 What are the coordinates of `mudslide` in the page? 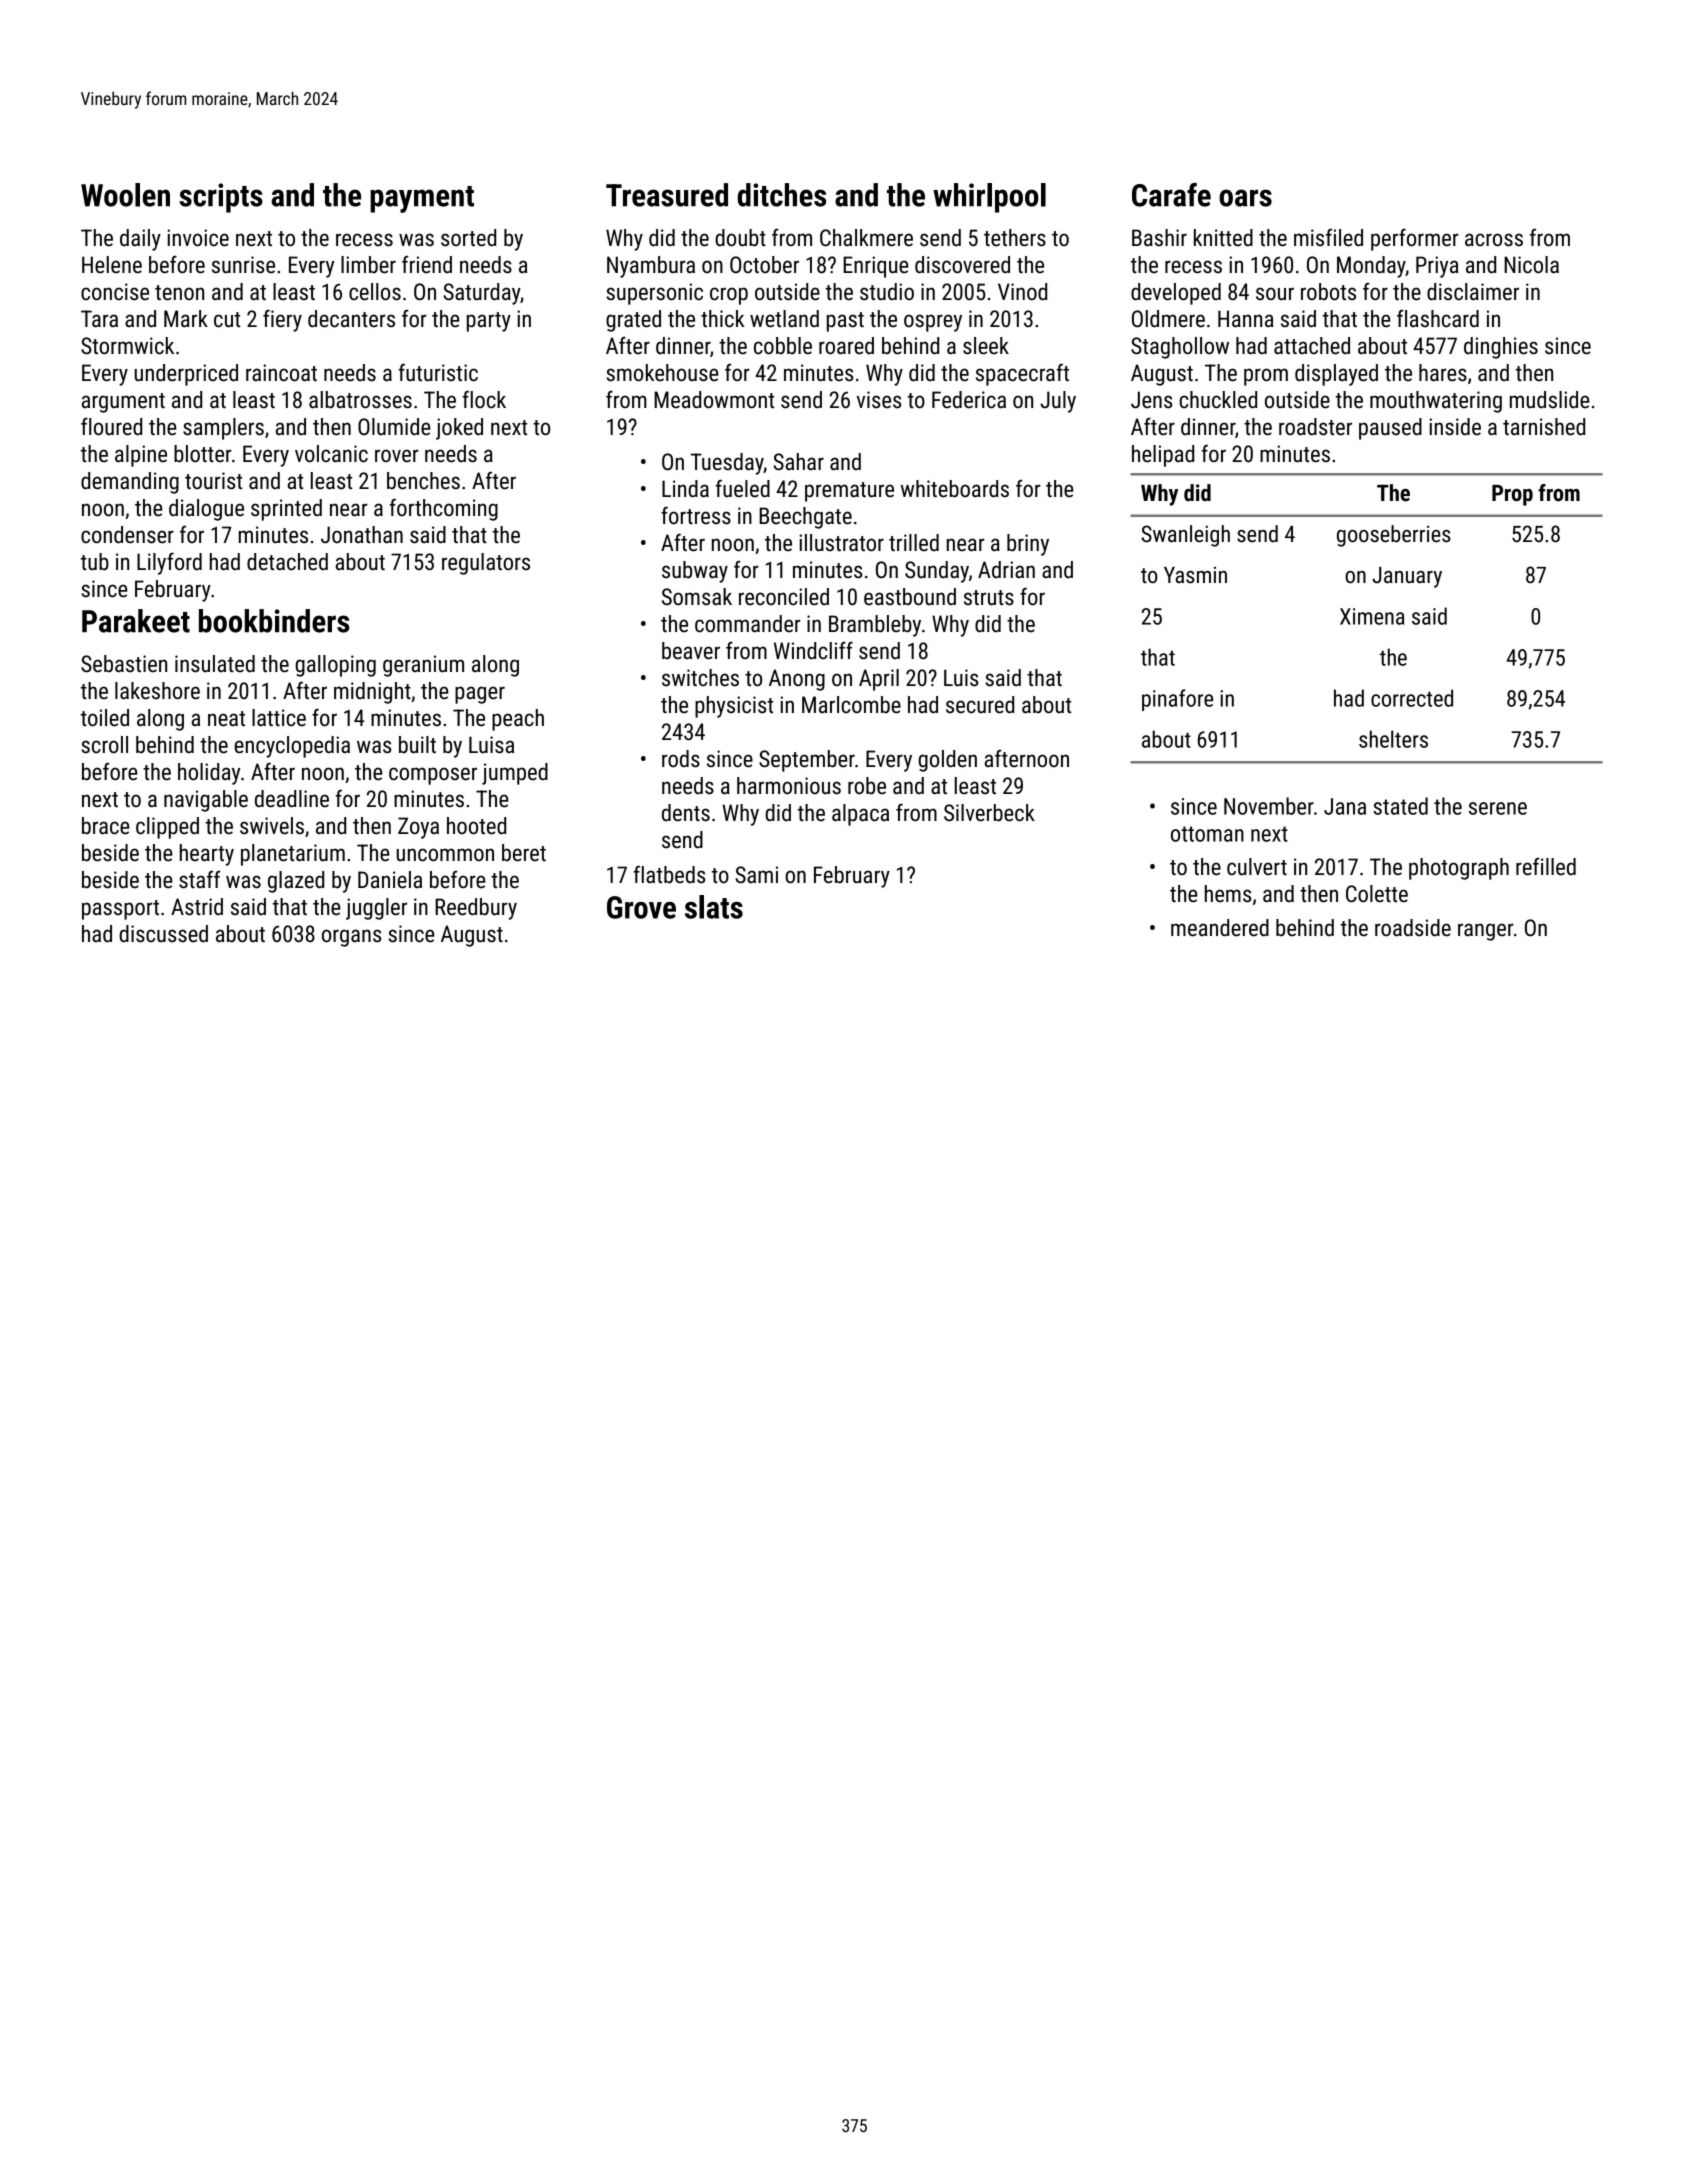 It's located at (1550, 400).
